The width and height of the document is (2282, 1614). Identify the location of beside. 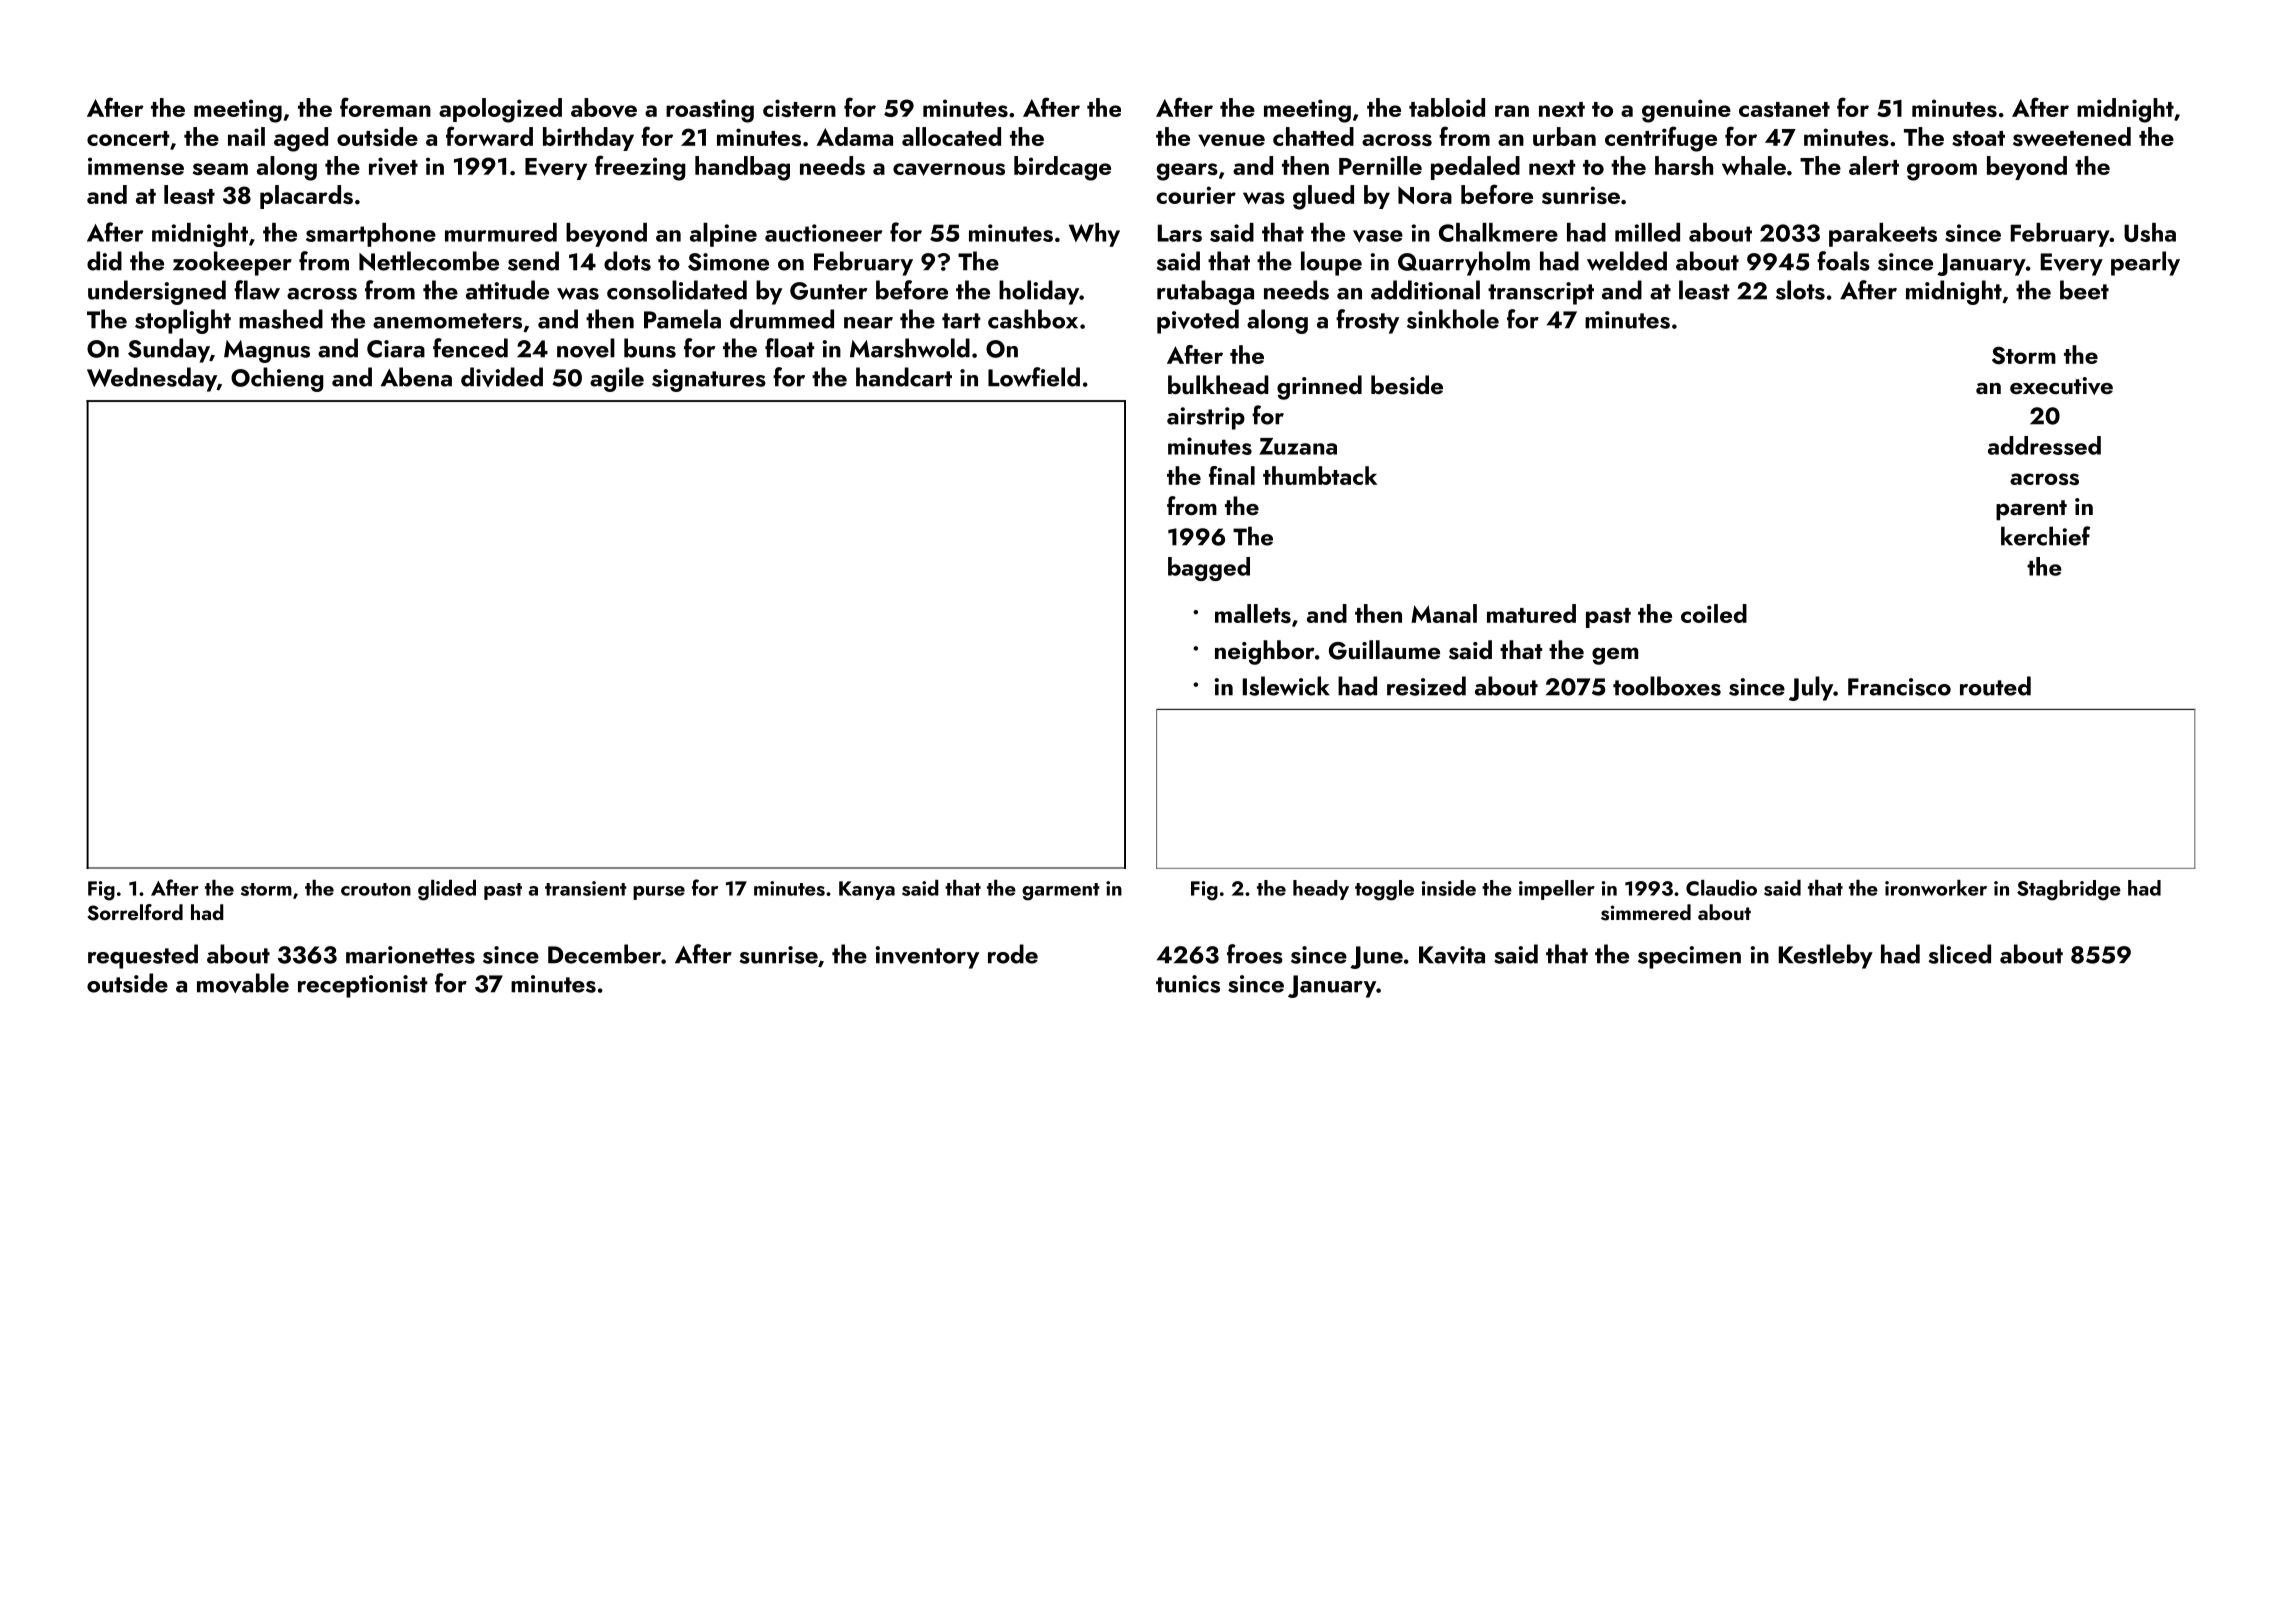
(1407, 385).
